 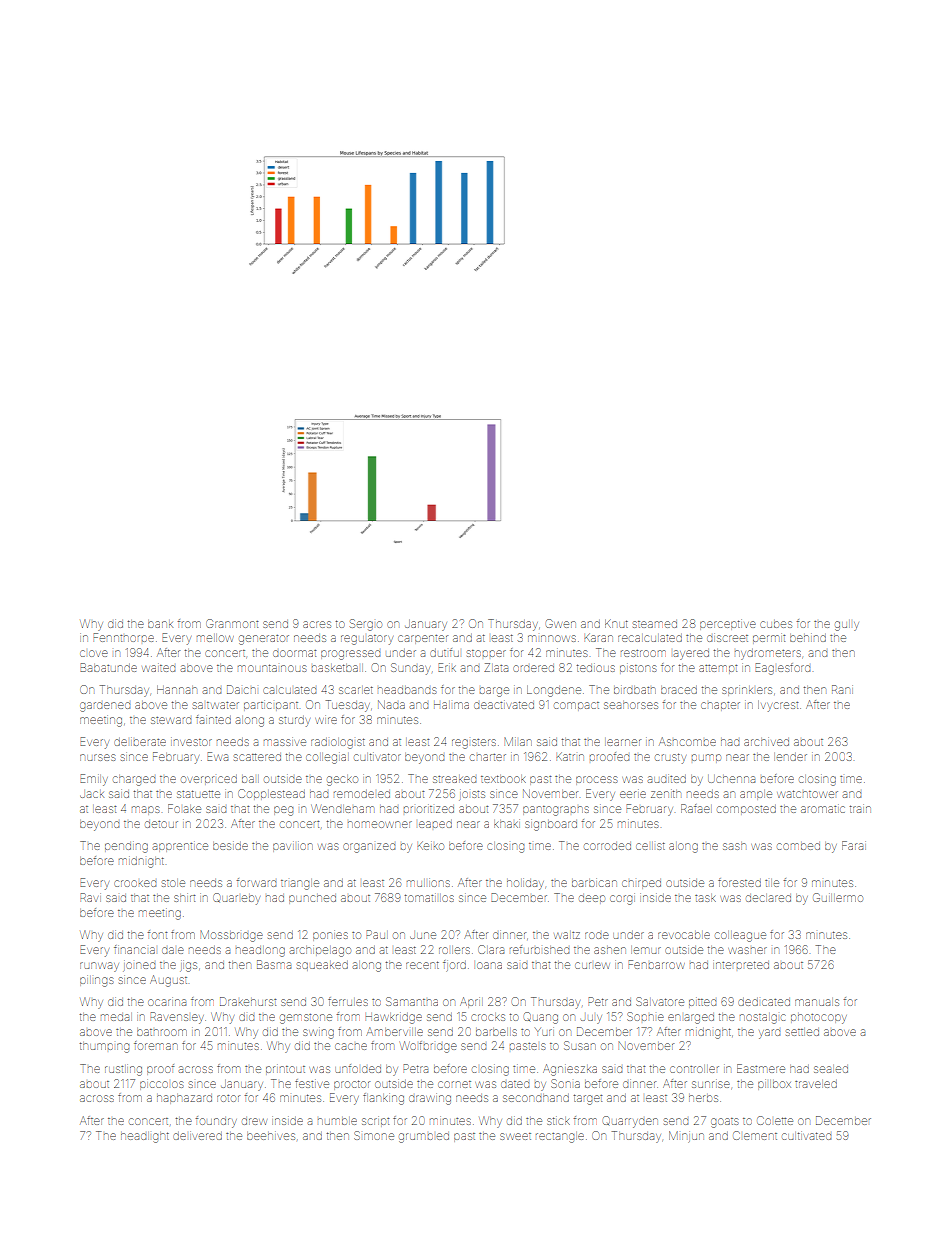 I want to click on barbells, so click(x=496, y=1032).
